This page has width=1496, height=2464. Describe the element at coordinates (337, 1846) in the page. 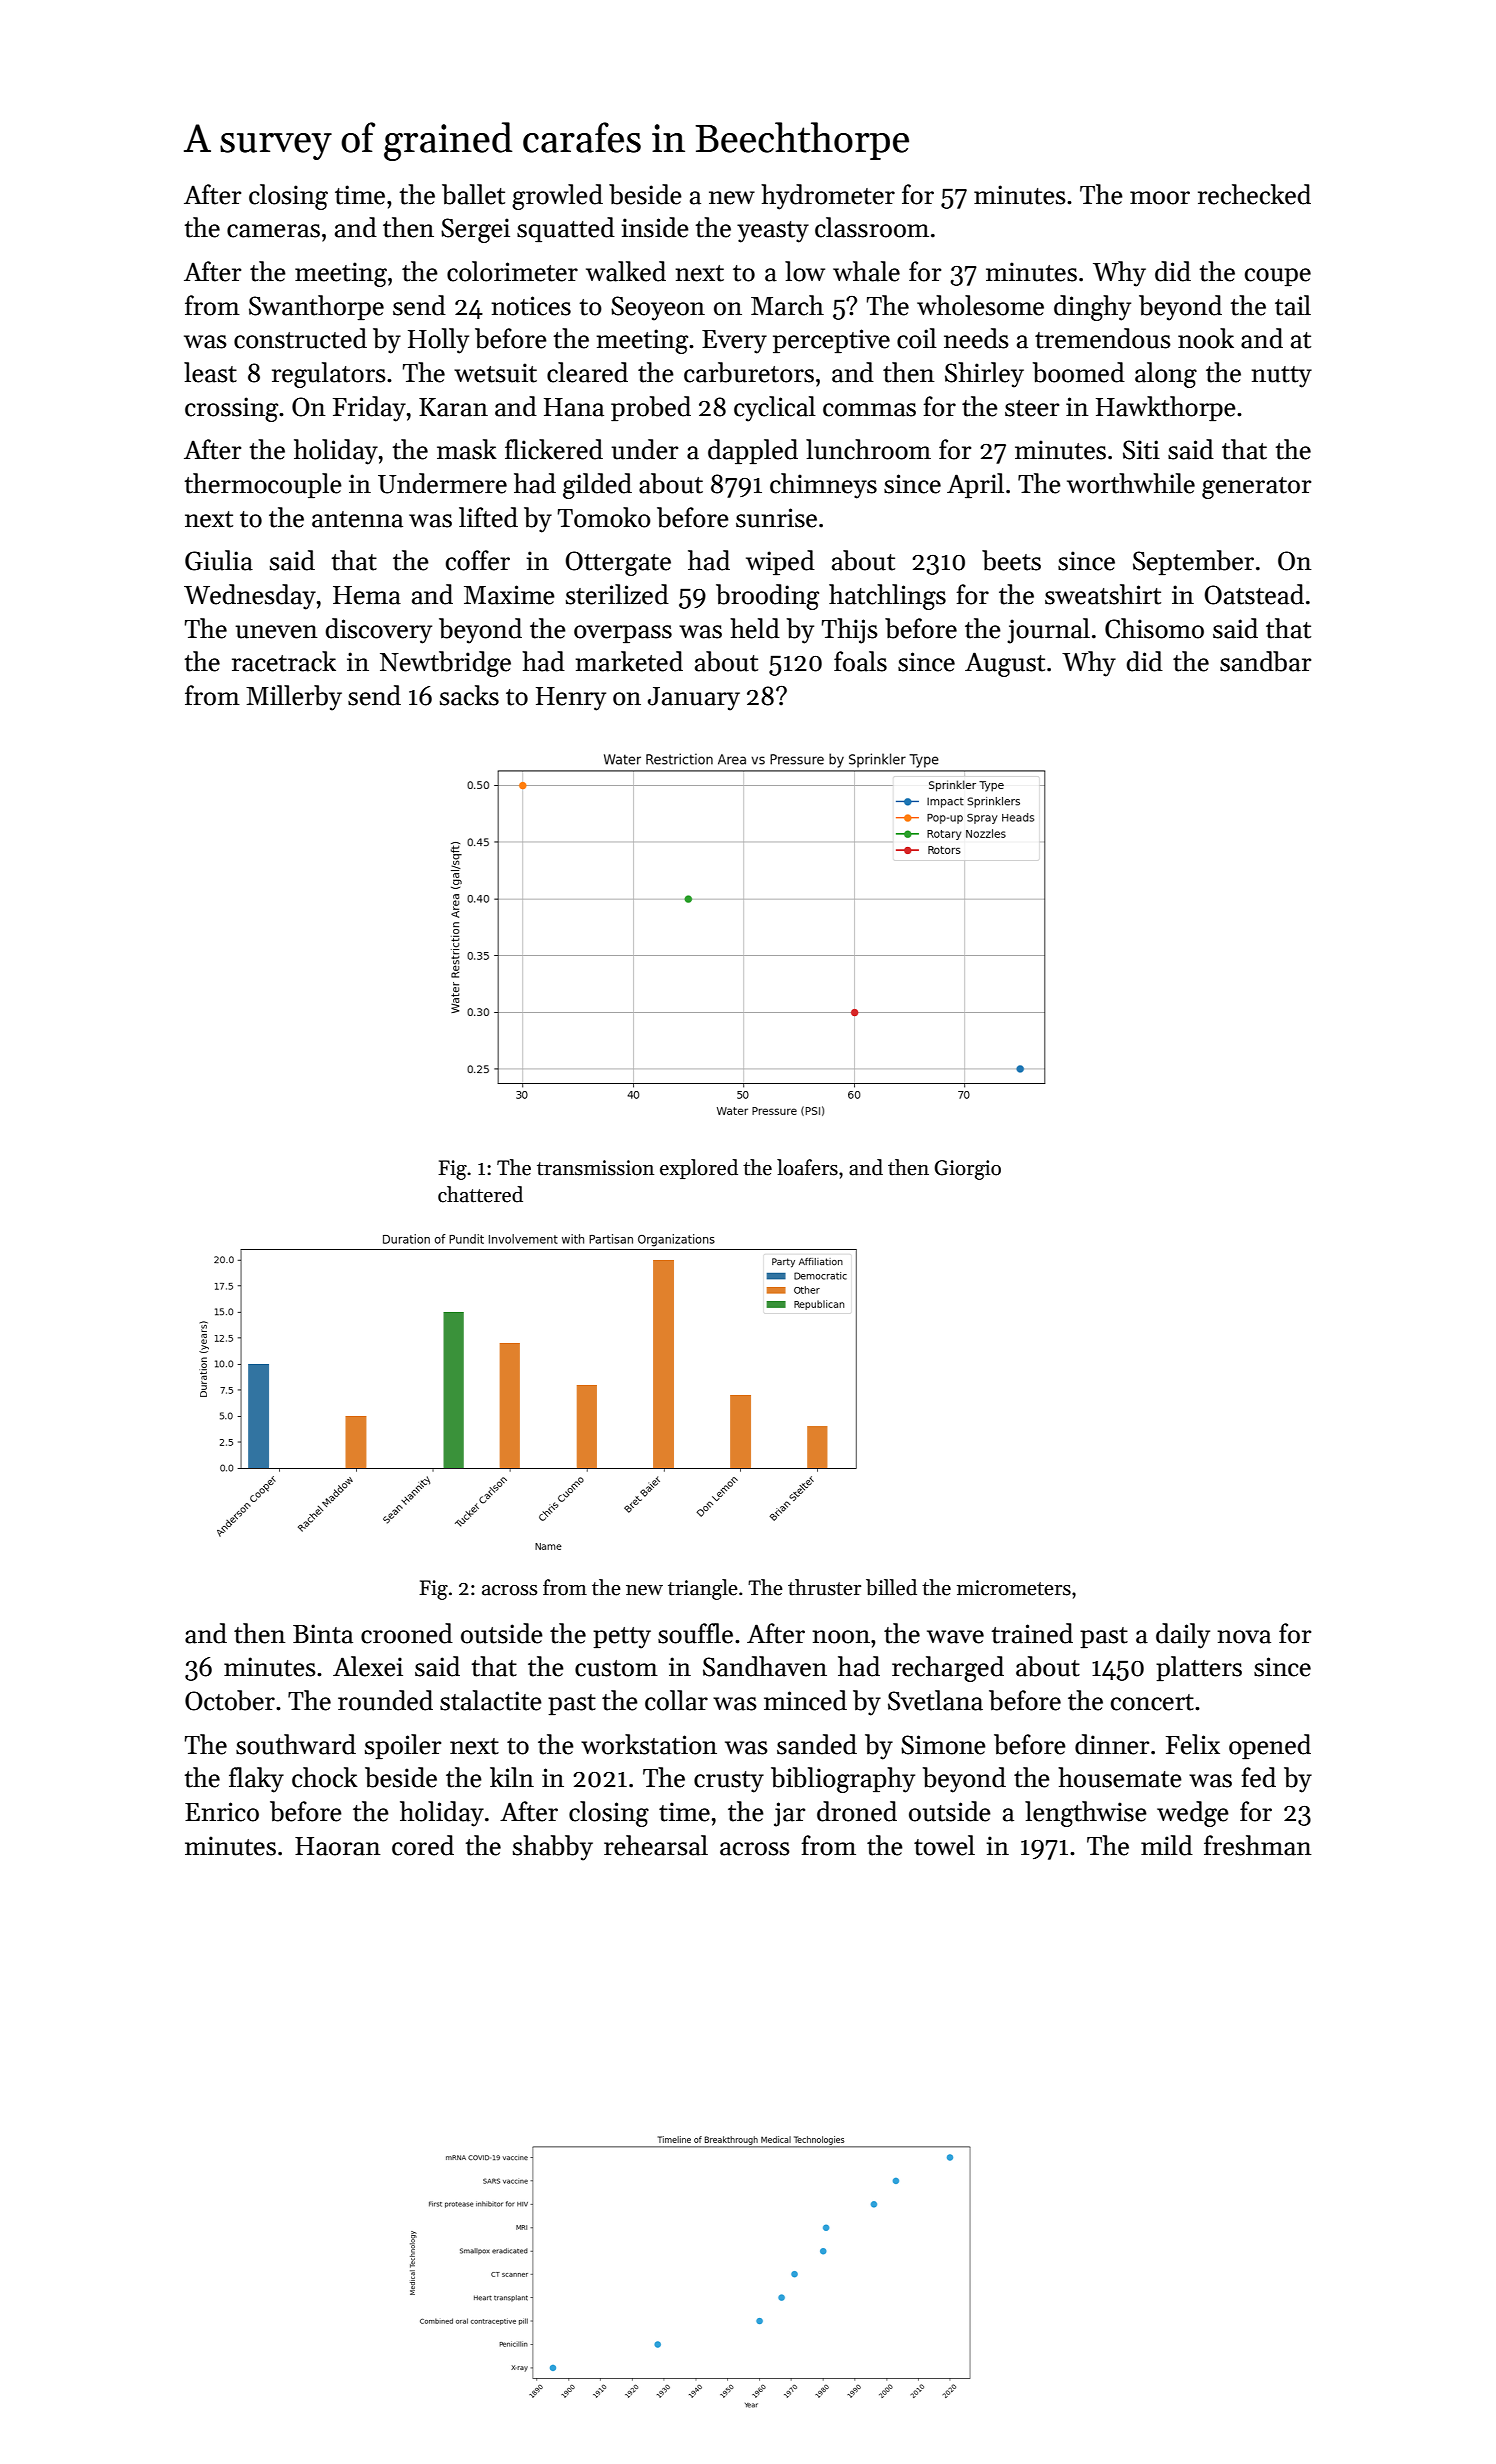

I see `Haoran` at that location.
